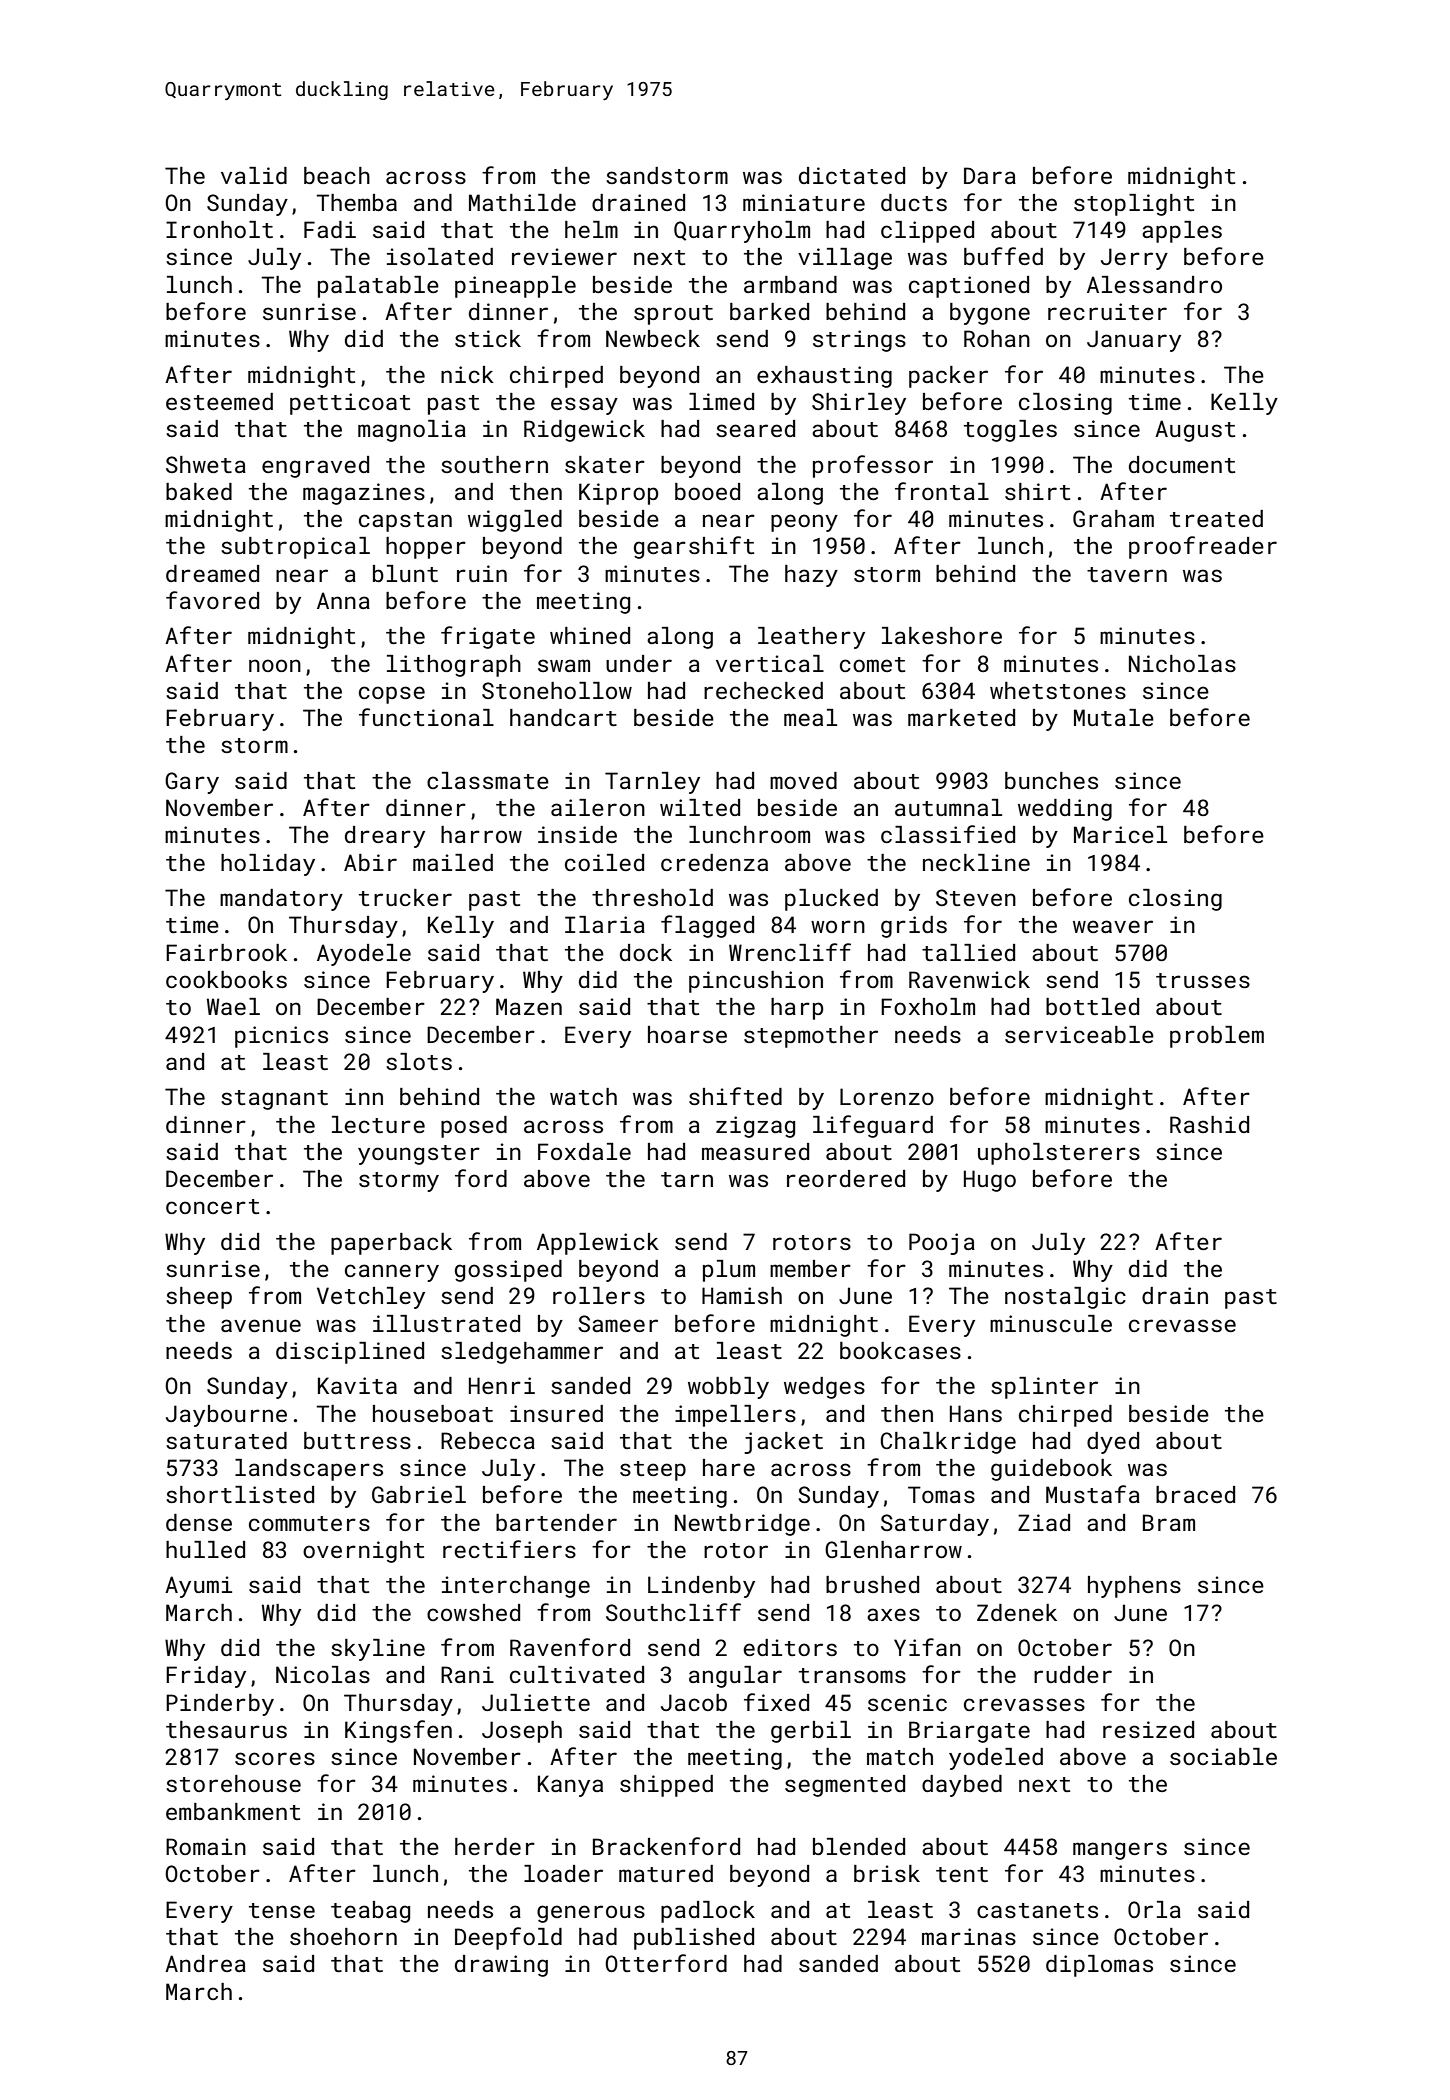 The width and height of the document is (1450, 2100). I want to click on Maricel, so click(1120, 834).
